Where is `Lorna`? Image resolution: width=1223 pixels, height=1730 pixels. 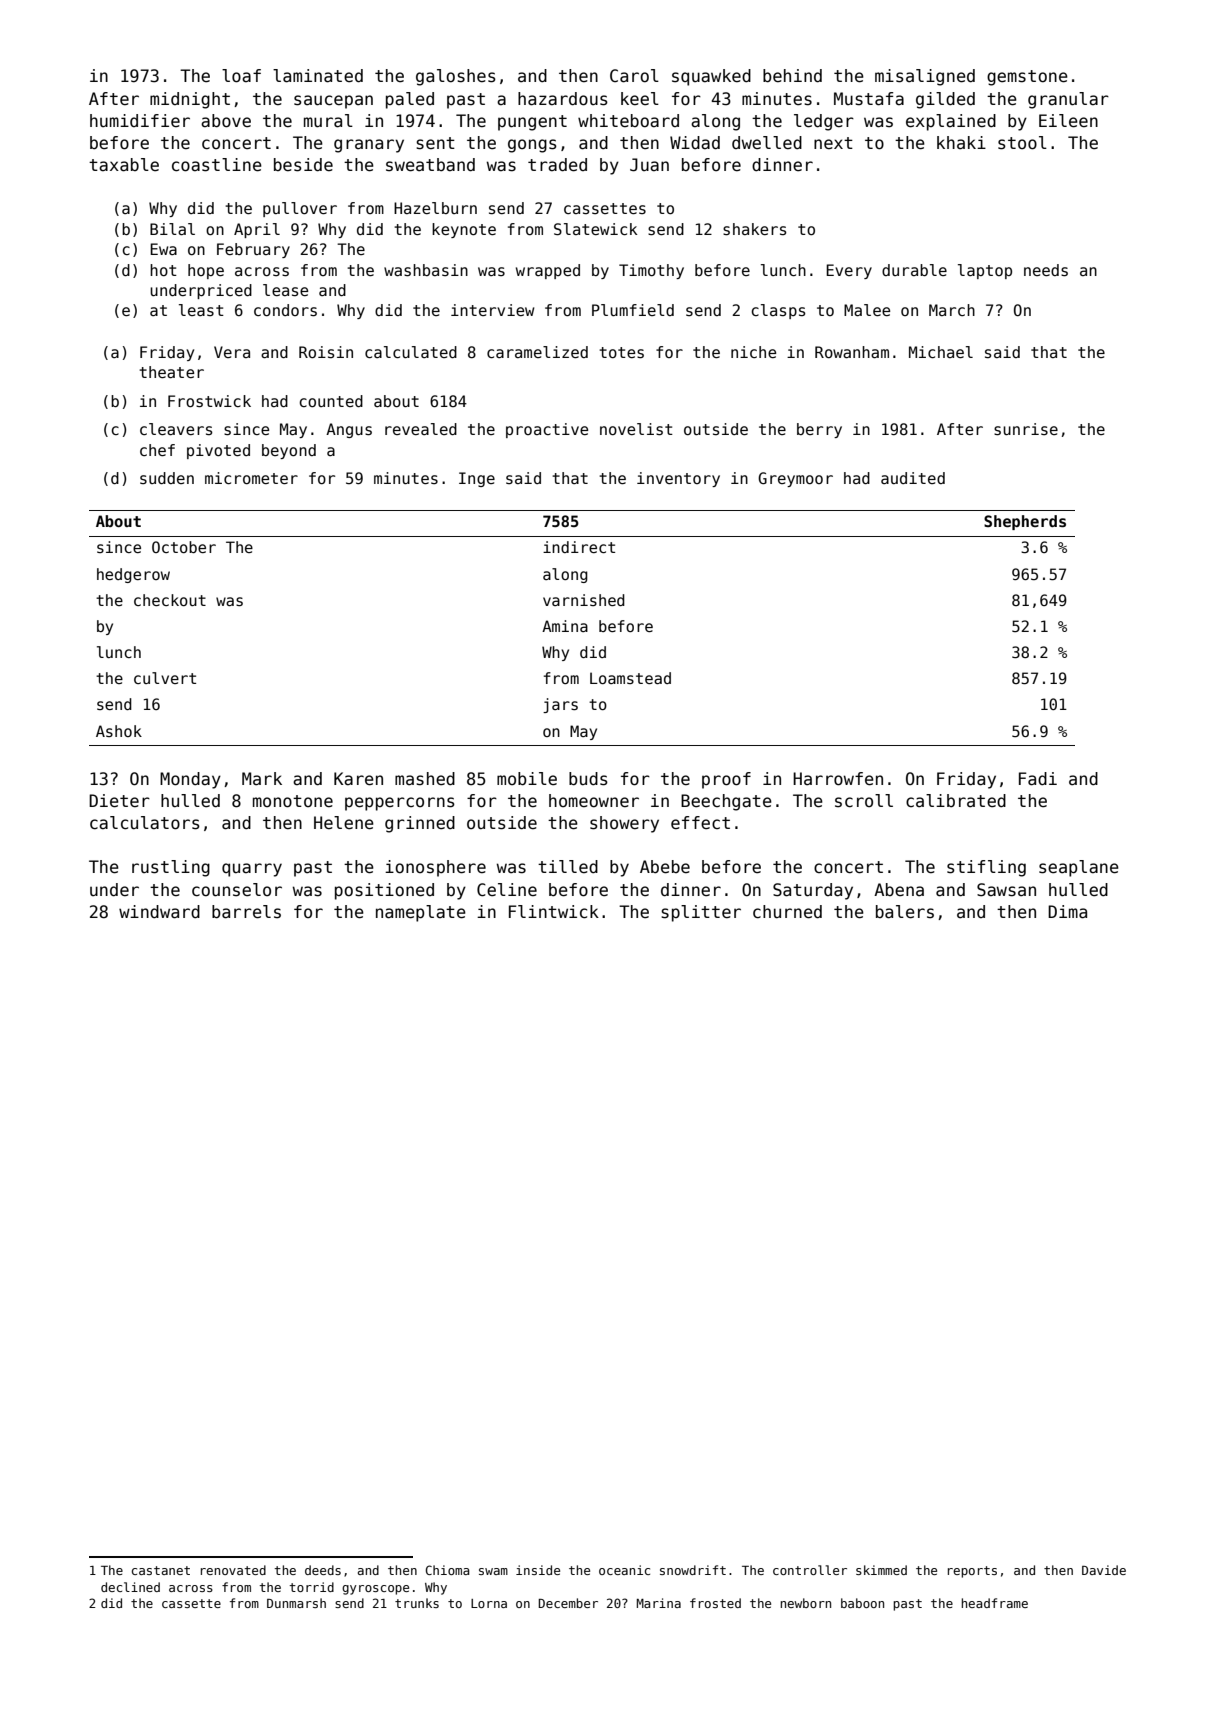 Lorna is located at coordinates (489, 1603).
